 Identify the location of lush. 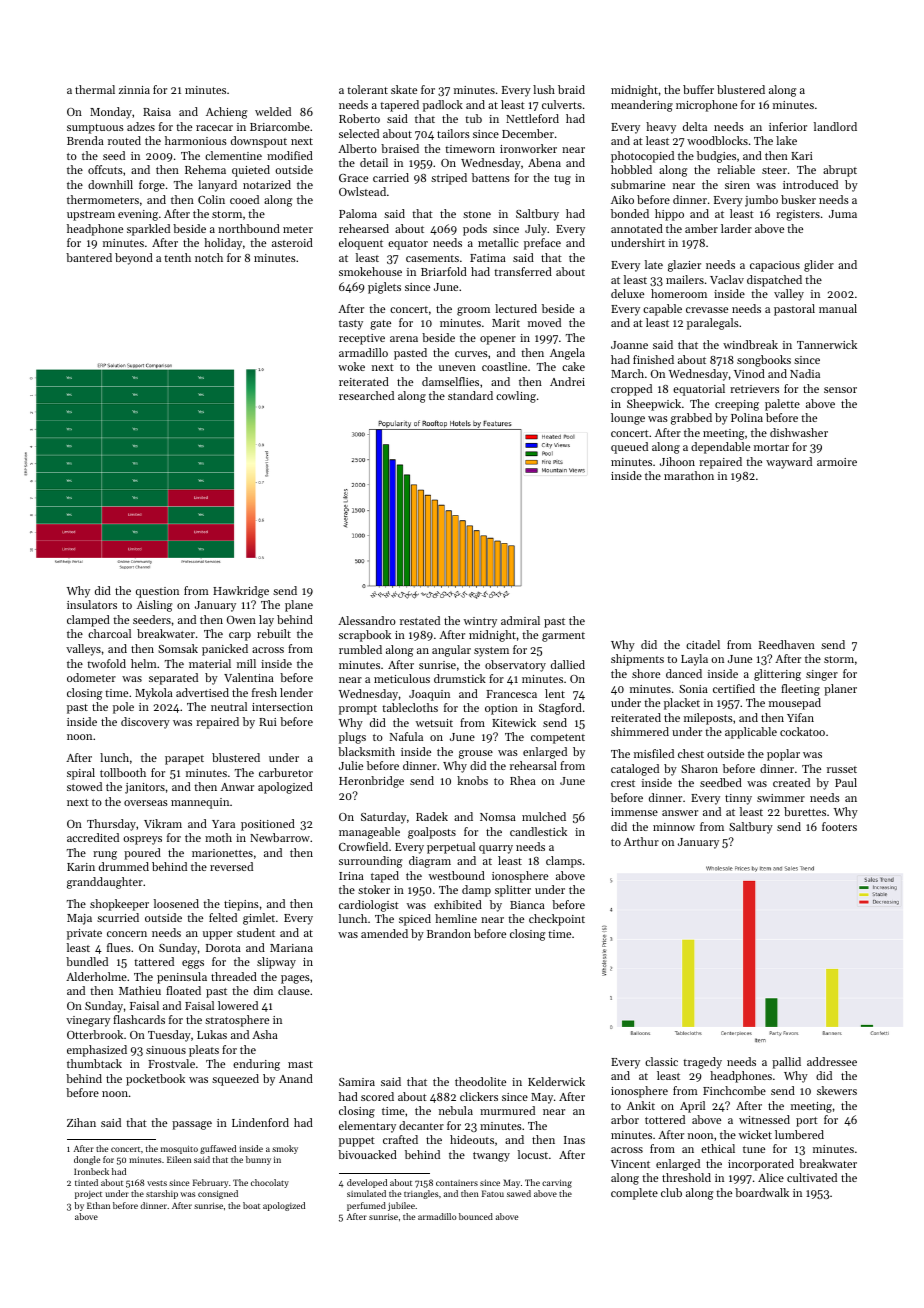
(544, 89).
